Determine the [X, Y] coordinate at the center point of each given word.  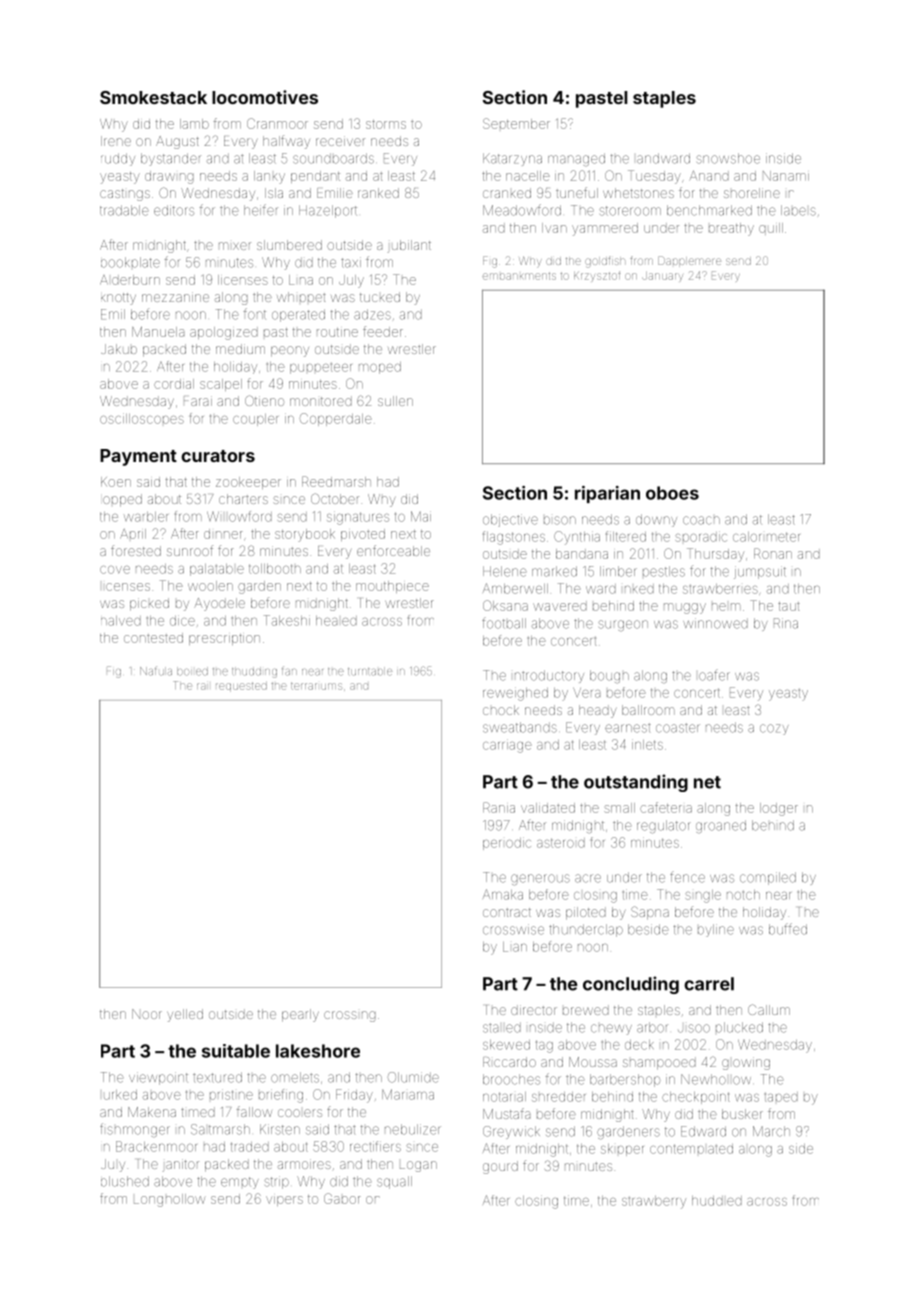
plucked [739, 1027]
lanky [269, 177]
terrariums [316, 686]
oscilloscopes [142, 418]
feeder [383, 331]
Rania [499, 807]
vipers [284, 1201]
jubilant [409, 246]
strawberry [654, 1202]
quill [771, 229]
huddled [717, 1201]
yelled [185, 1015]
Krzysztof [597, 276]
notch [743, 895]
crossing [350, 1016]
